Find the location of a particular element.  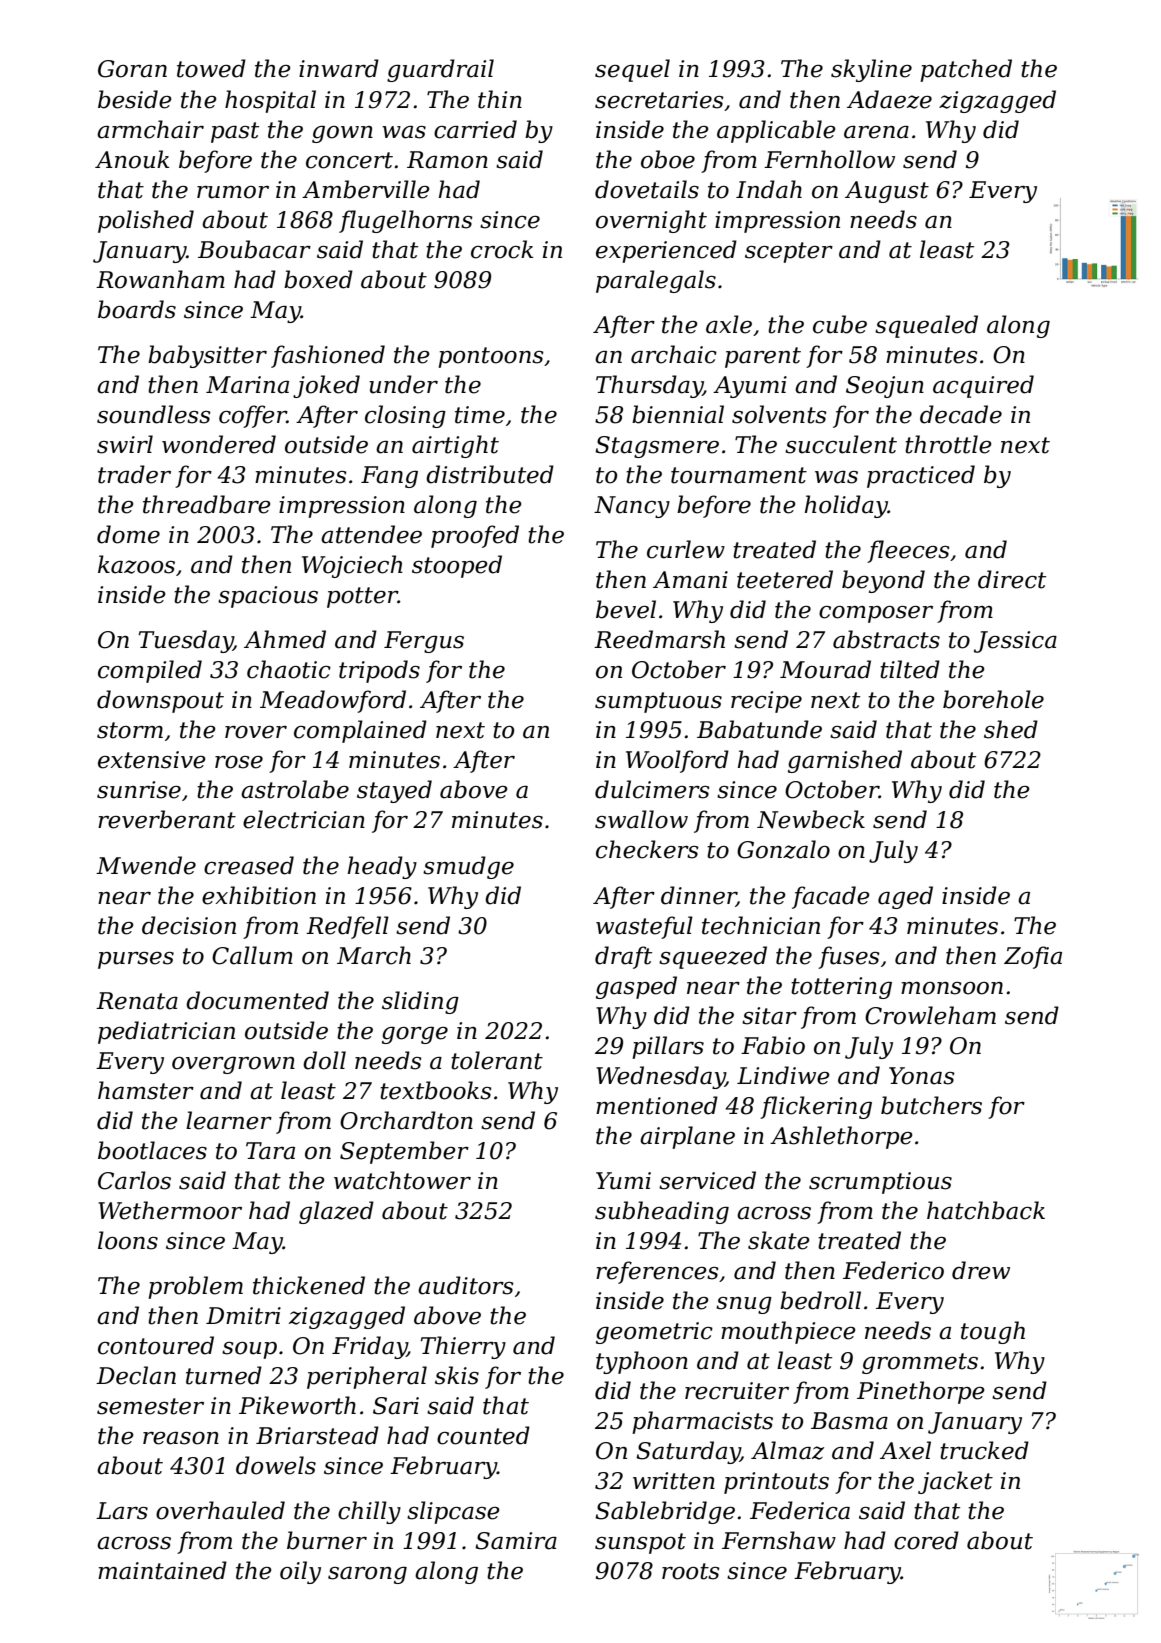

cored is located at coordinates (926, 1540).
